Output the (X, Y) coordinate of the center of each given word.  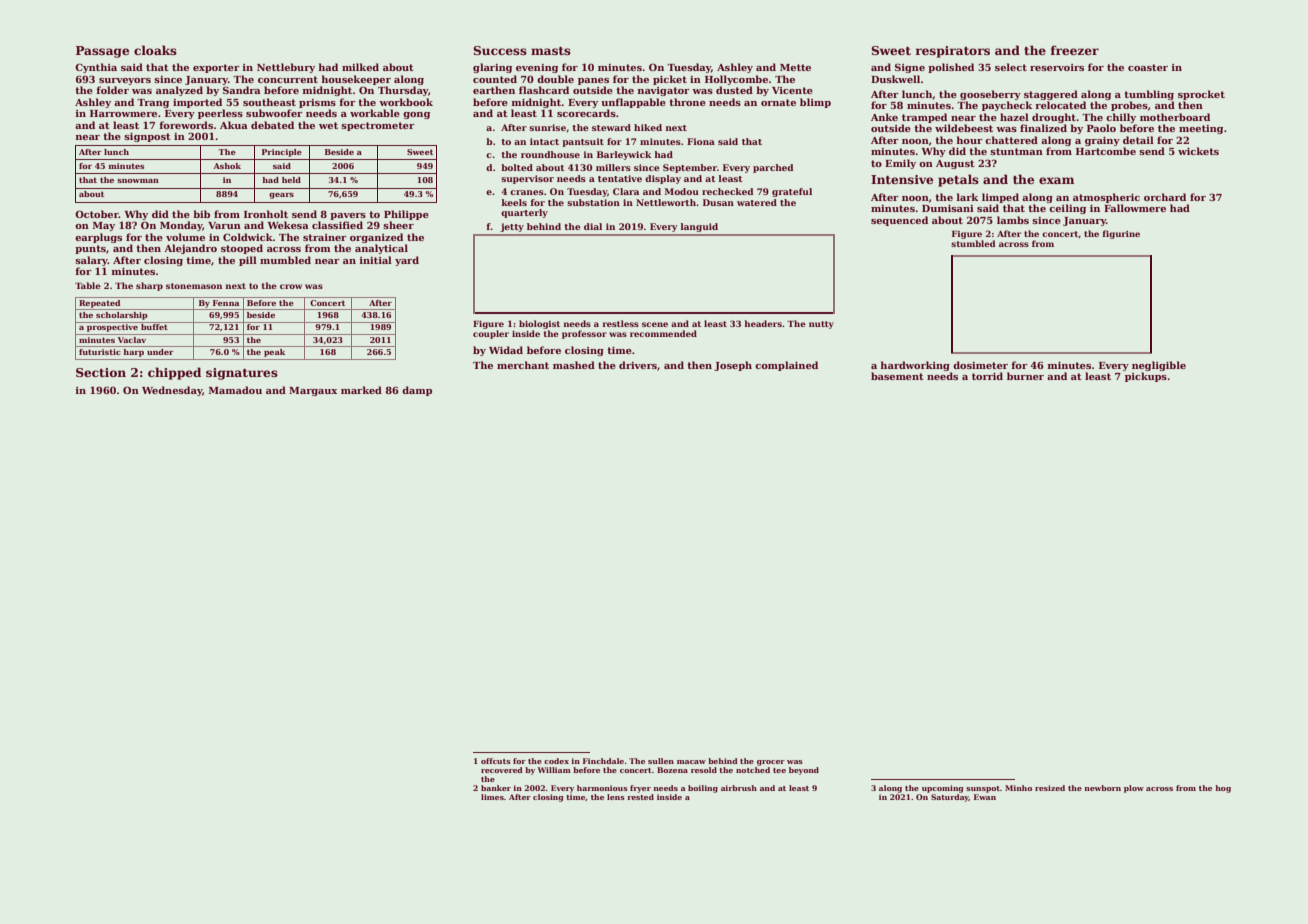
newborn (1102, 788)
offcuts (496, 761)
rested (640, 797)
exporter (216, 68)
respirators (953, 52)
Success (500, 50)
